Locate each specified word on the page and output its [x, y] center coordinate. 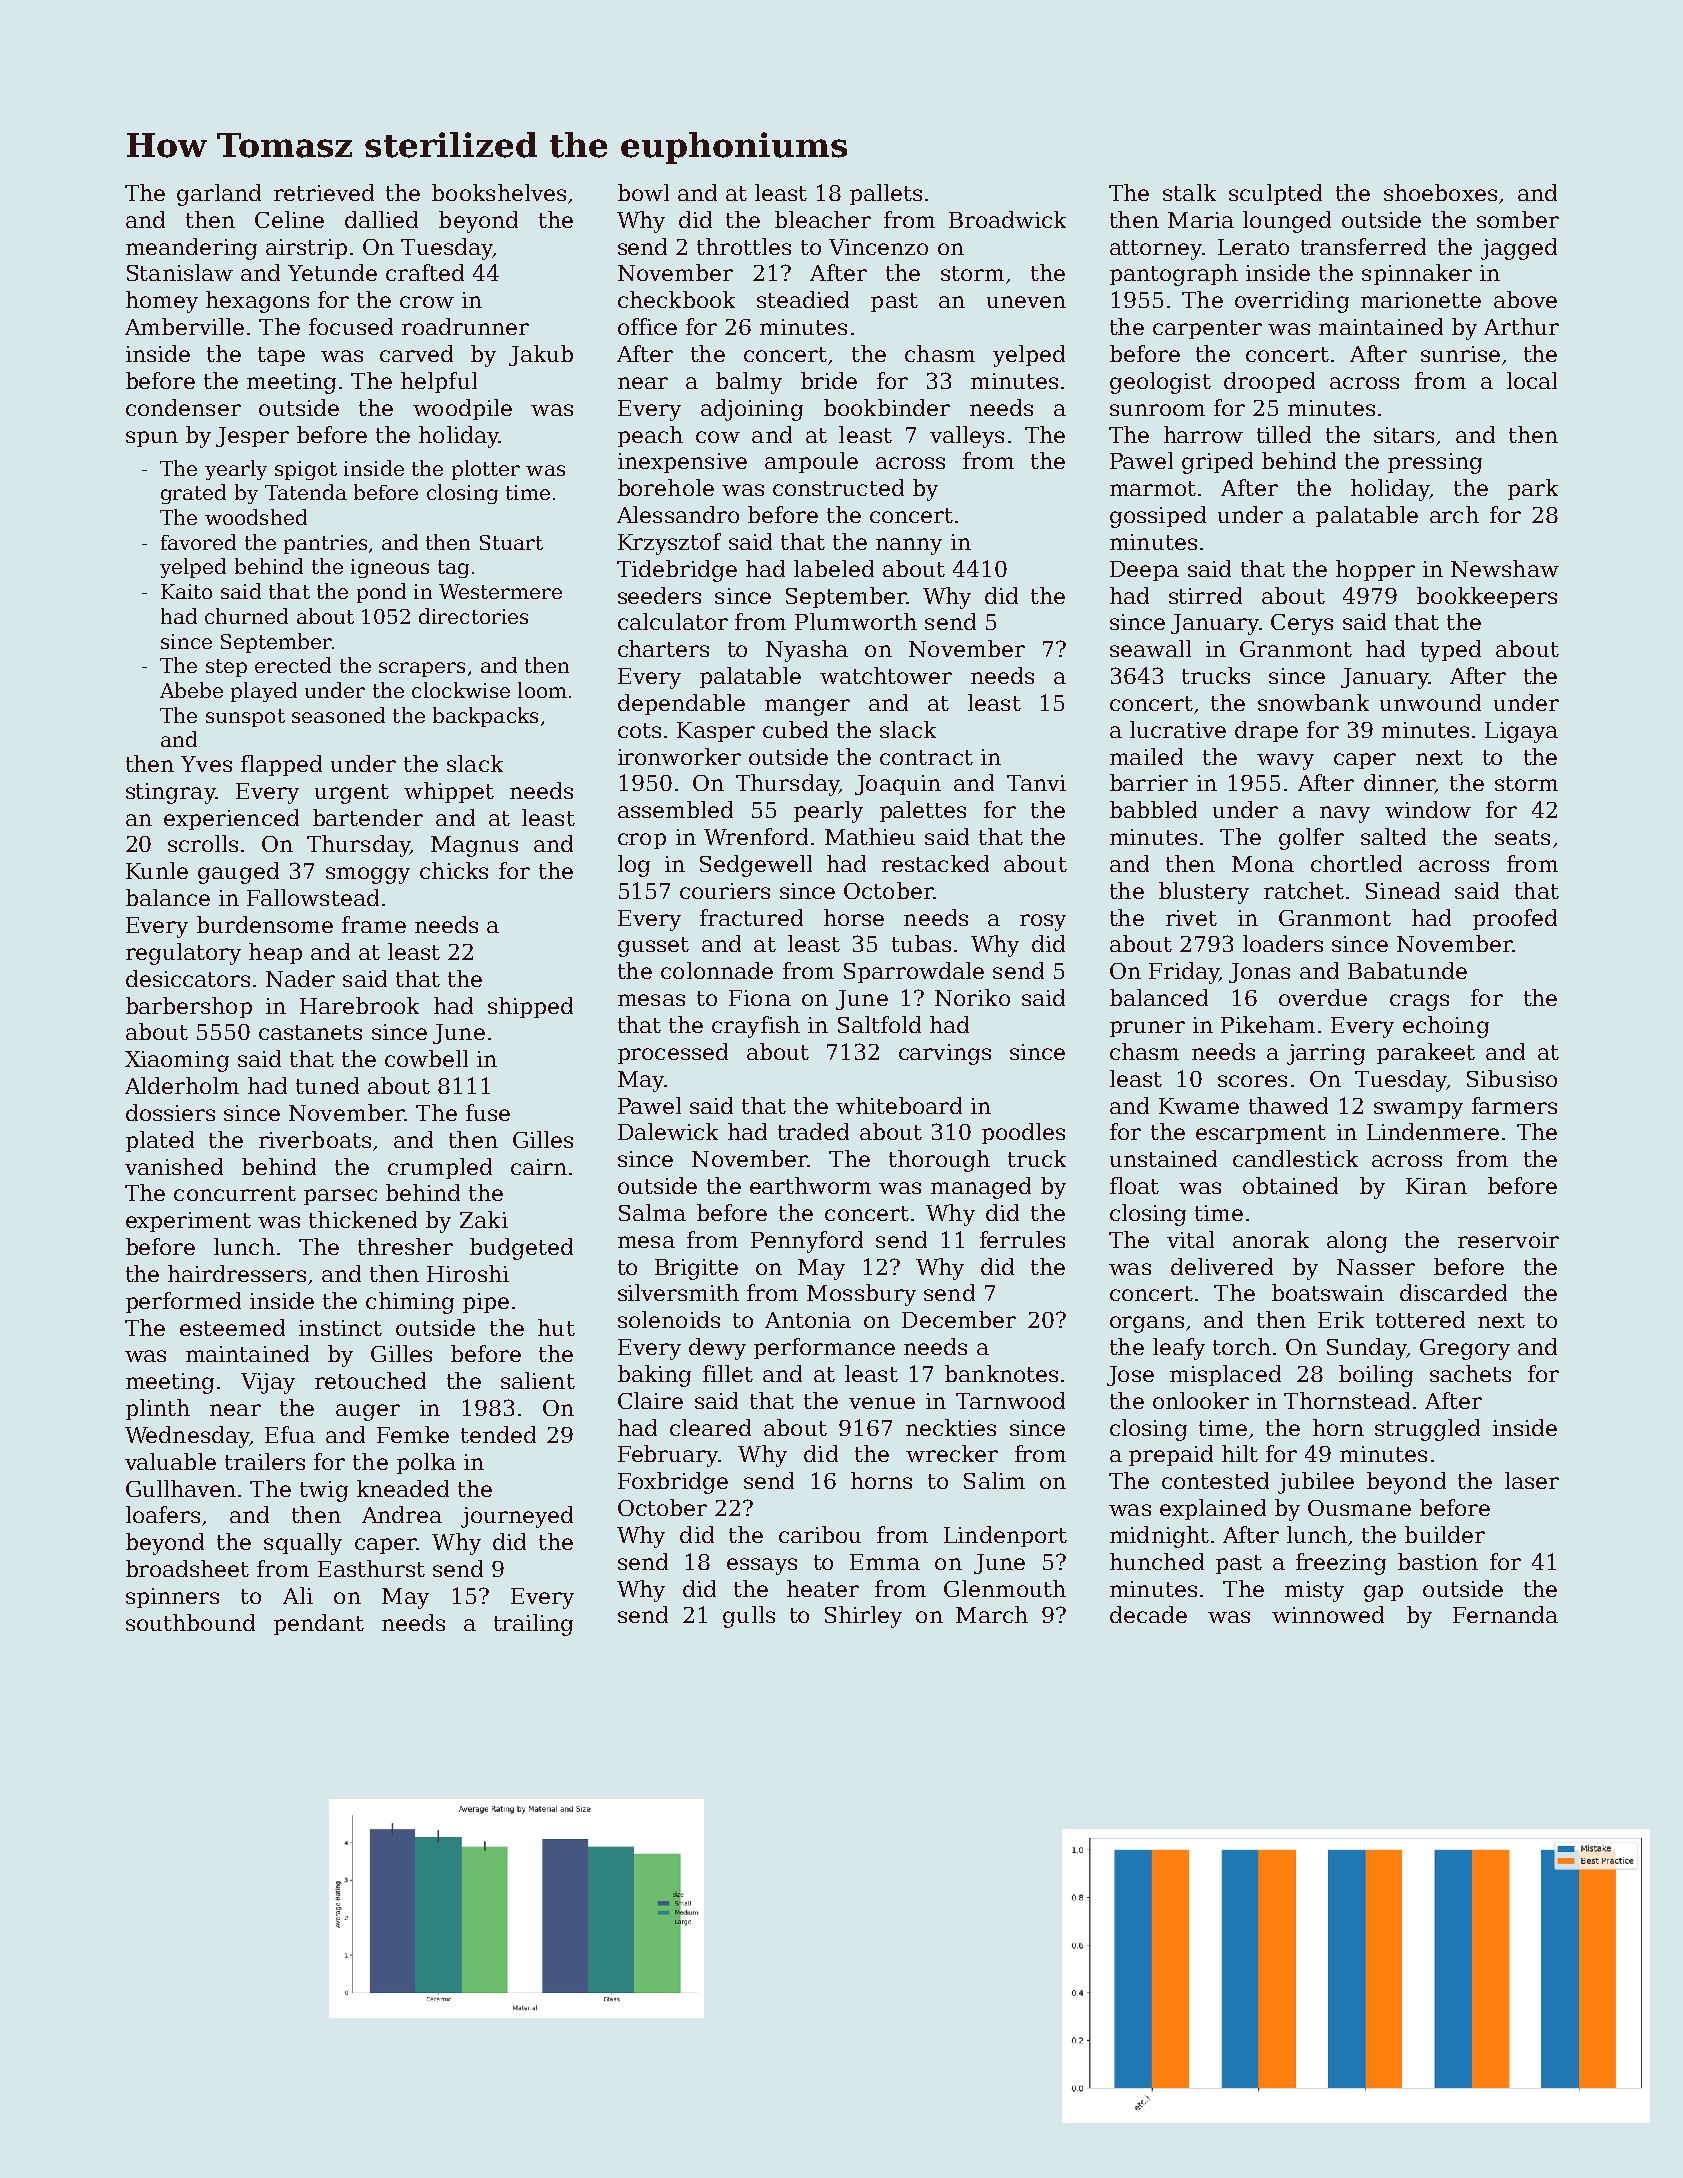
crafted [425, 272]
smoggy [368, 875]
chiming [410, 1303]
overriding [1292, 302]
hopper [1375, 570]
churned [246, 616]
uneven [1026, 302]
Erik [1341, 1319]
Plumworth [856, 621]
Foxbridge [673, 1483]
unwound [1430, 702]
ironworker [679, 756]
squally [303, 1544]
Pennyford [807, 1242]
